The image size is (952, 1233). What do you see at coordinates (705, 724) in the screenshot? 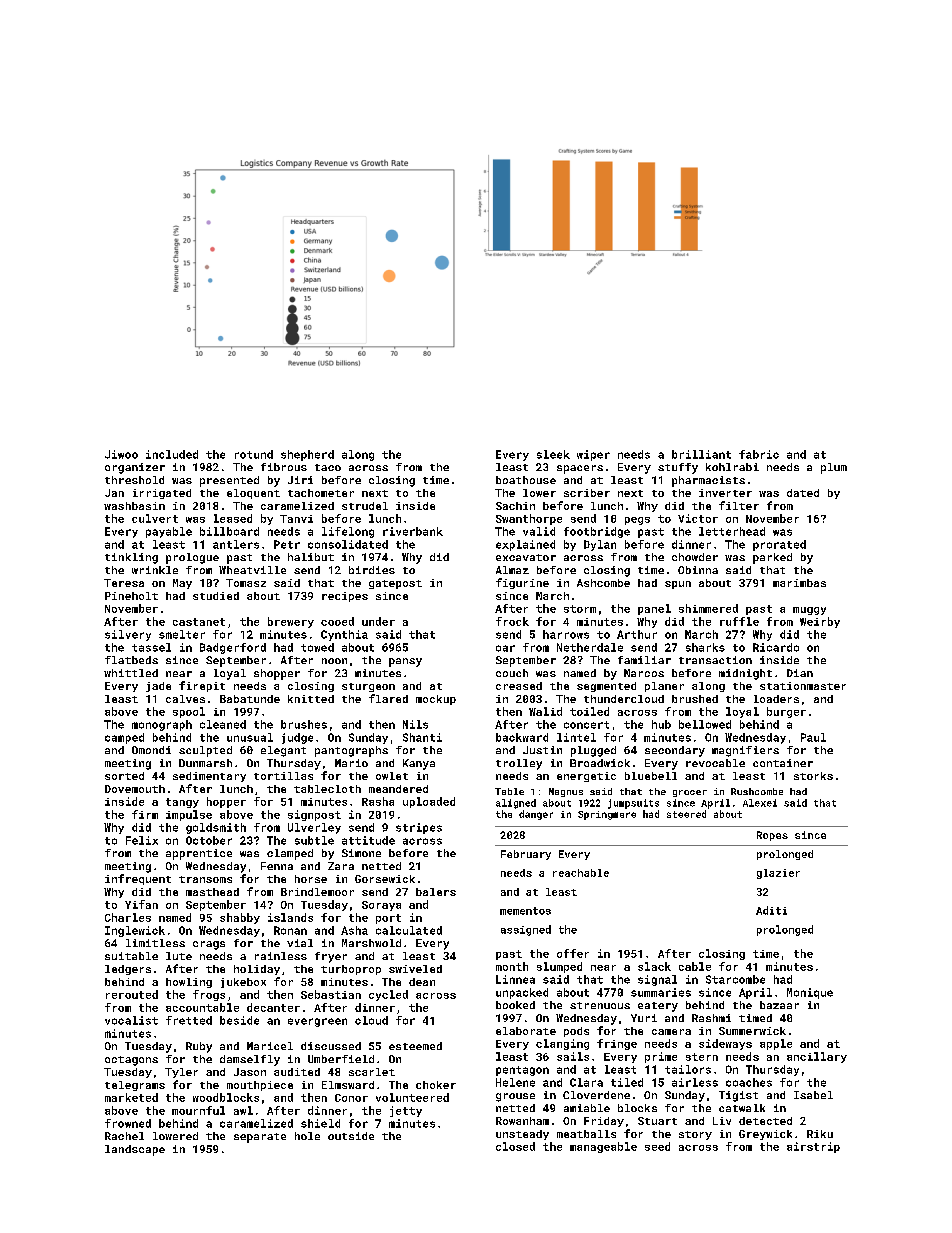
I see `bellowed` at bounding box center [705, 724].
